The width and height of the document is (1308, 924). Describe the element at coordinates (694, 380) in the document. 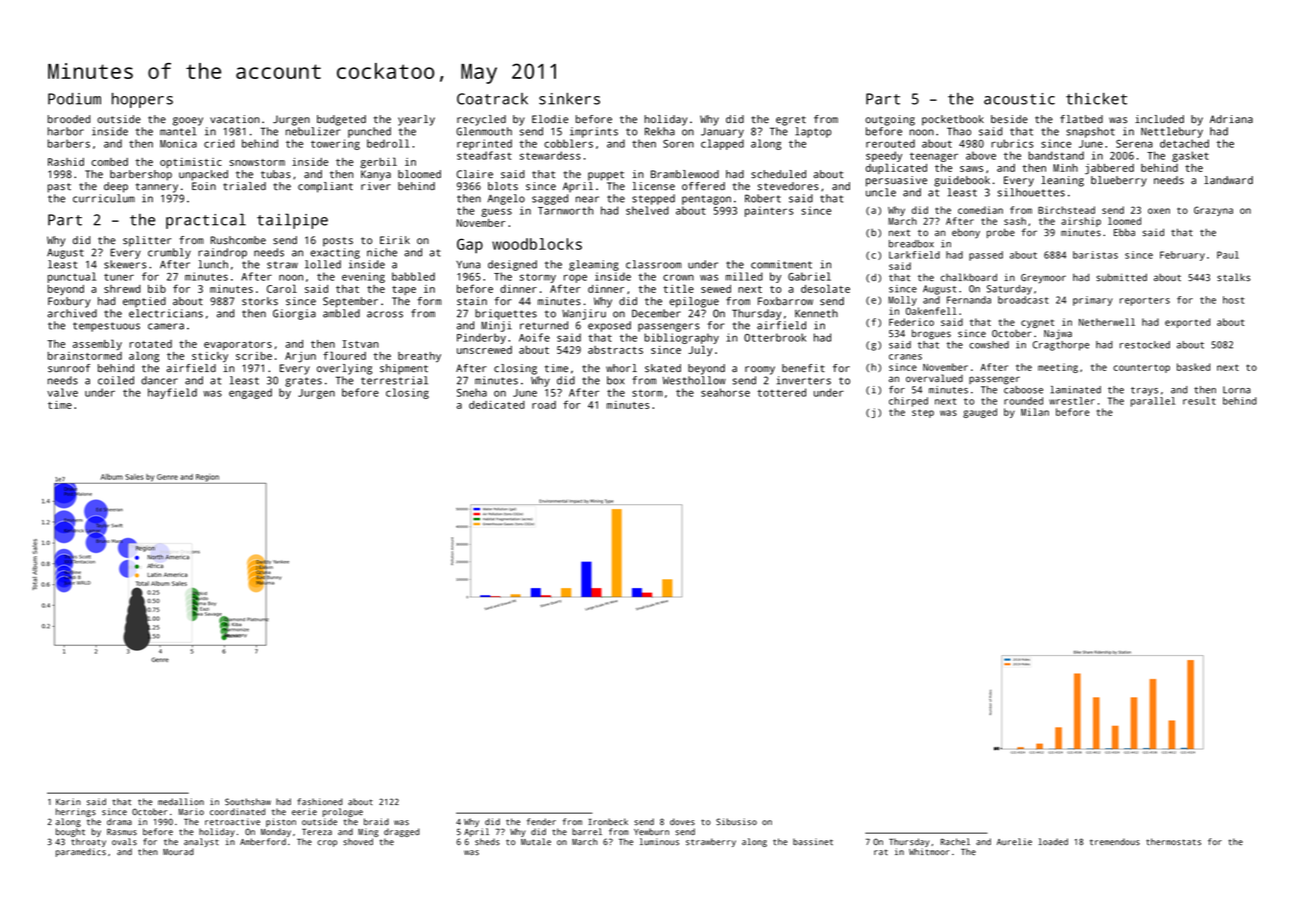

I see `Westhollow` at that location.
